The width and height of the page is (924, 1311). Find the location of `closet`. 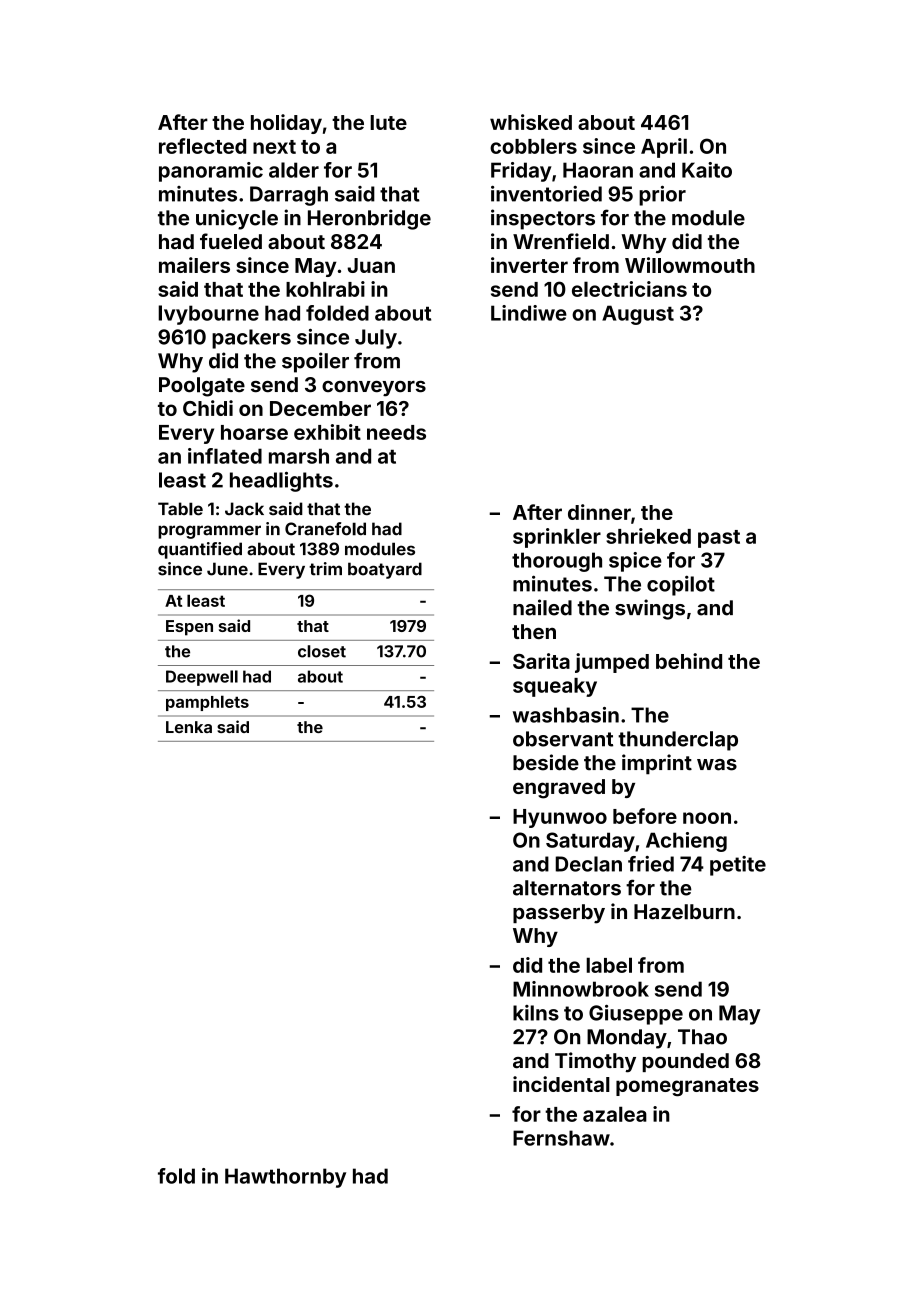

closet is located at coordinates (322, 651).
